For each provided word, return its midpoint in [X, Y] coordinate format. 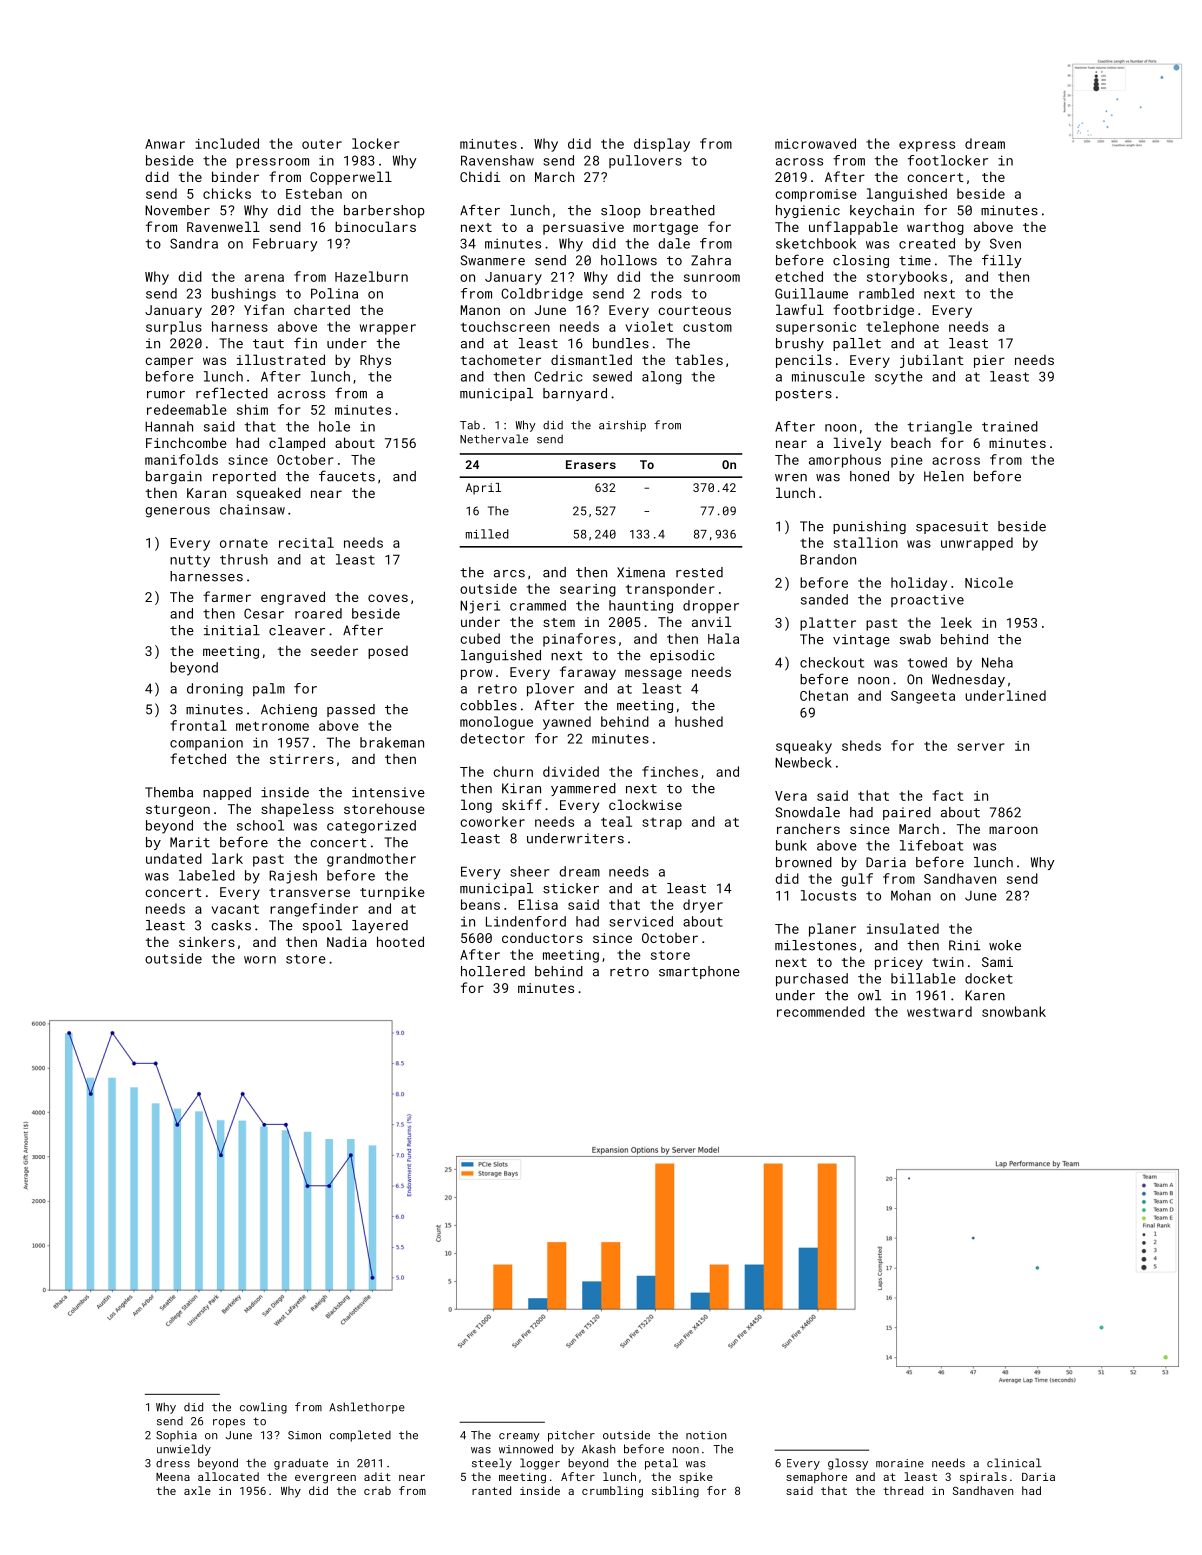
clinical [1014, 1463]
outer [322, 144]
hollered [493, 971]
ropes [229, 1423]
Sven [1005, 243]
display [662, 145]
